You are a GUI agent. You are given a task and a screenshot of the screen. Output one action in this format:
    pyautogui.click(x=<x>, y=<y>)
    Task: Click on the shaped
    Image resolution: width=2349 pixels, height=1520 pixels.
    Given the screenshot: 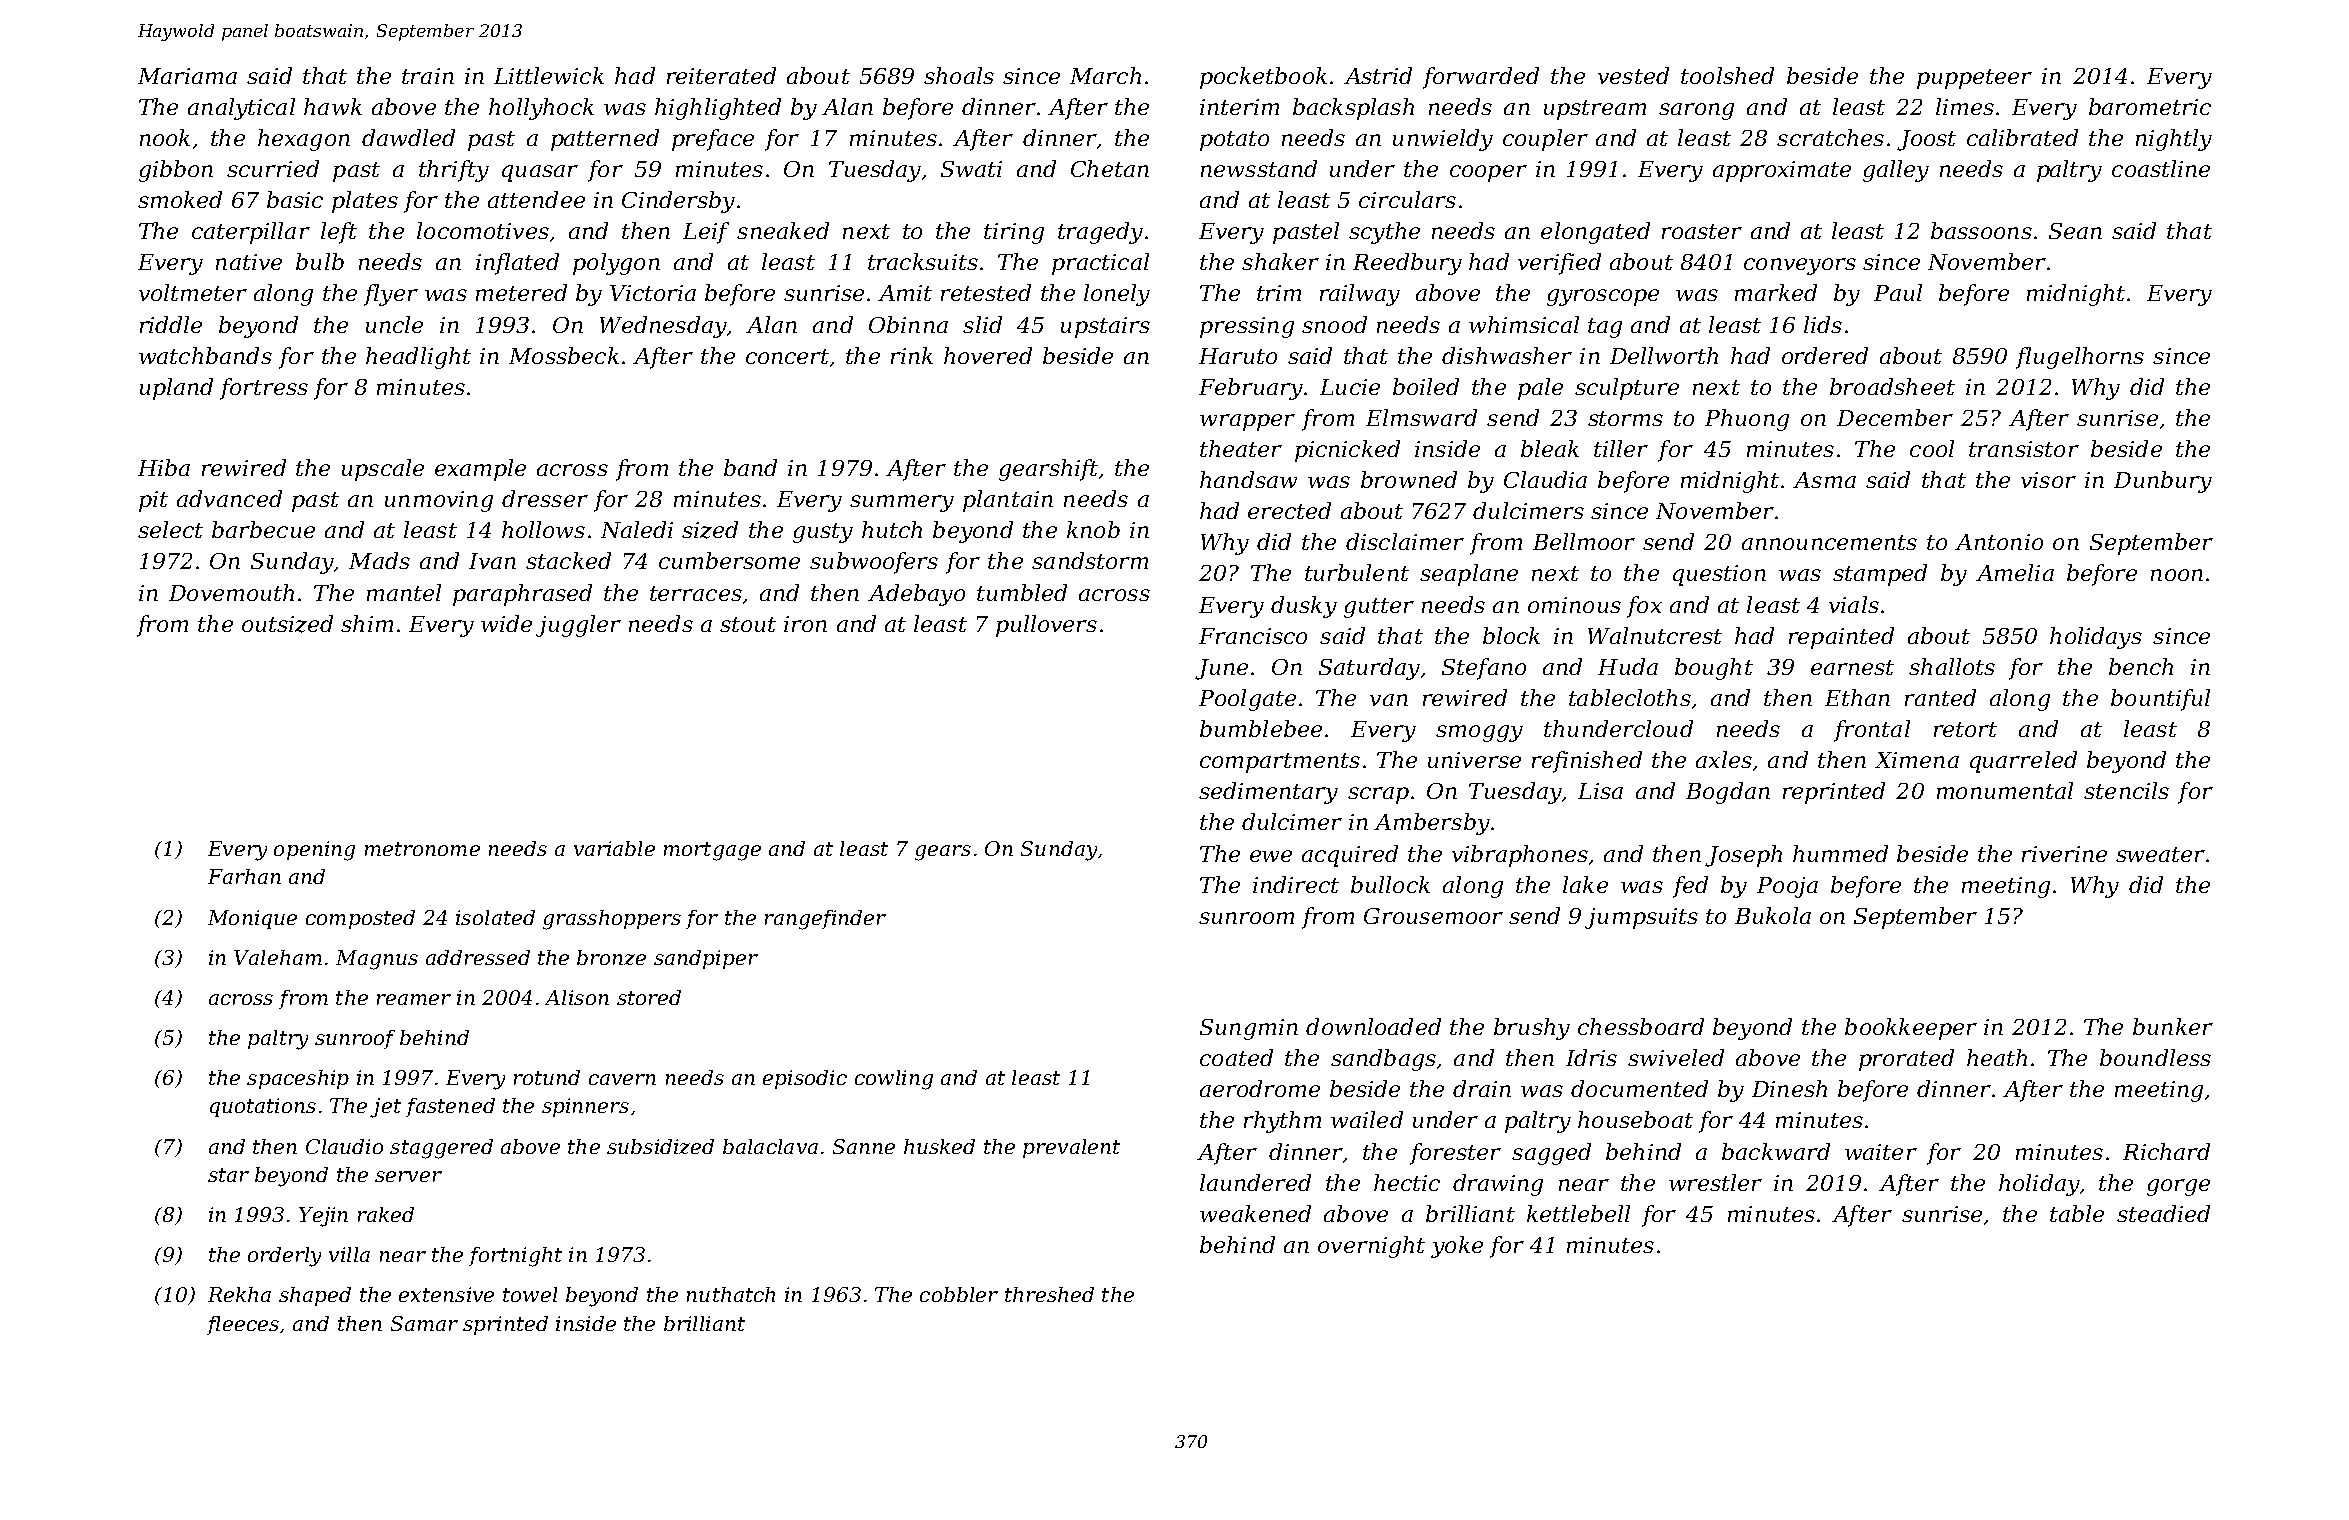 What is the action you would take?
    pyautogui.click(x=315, y=1296)
